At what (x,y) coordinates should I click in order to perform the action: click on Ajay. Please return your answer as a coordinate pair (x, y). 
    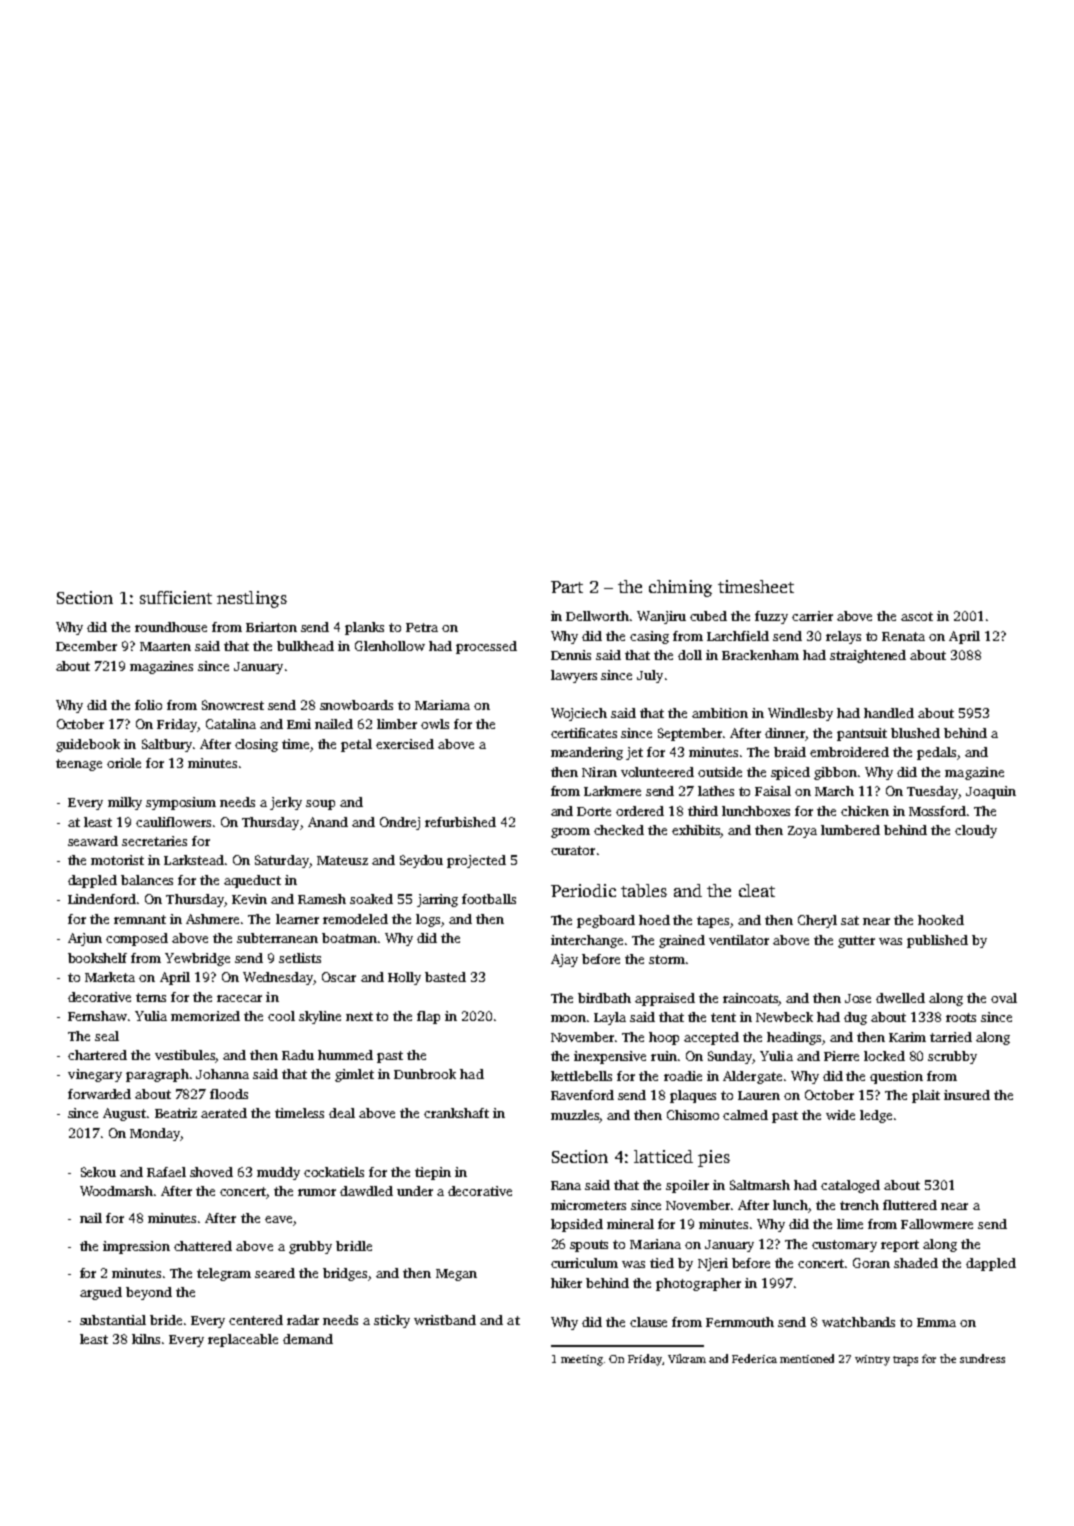
    Looking at the image, I should click on (564, 960).
